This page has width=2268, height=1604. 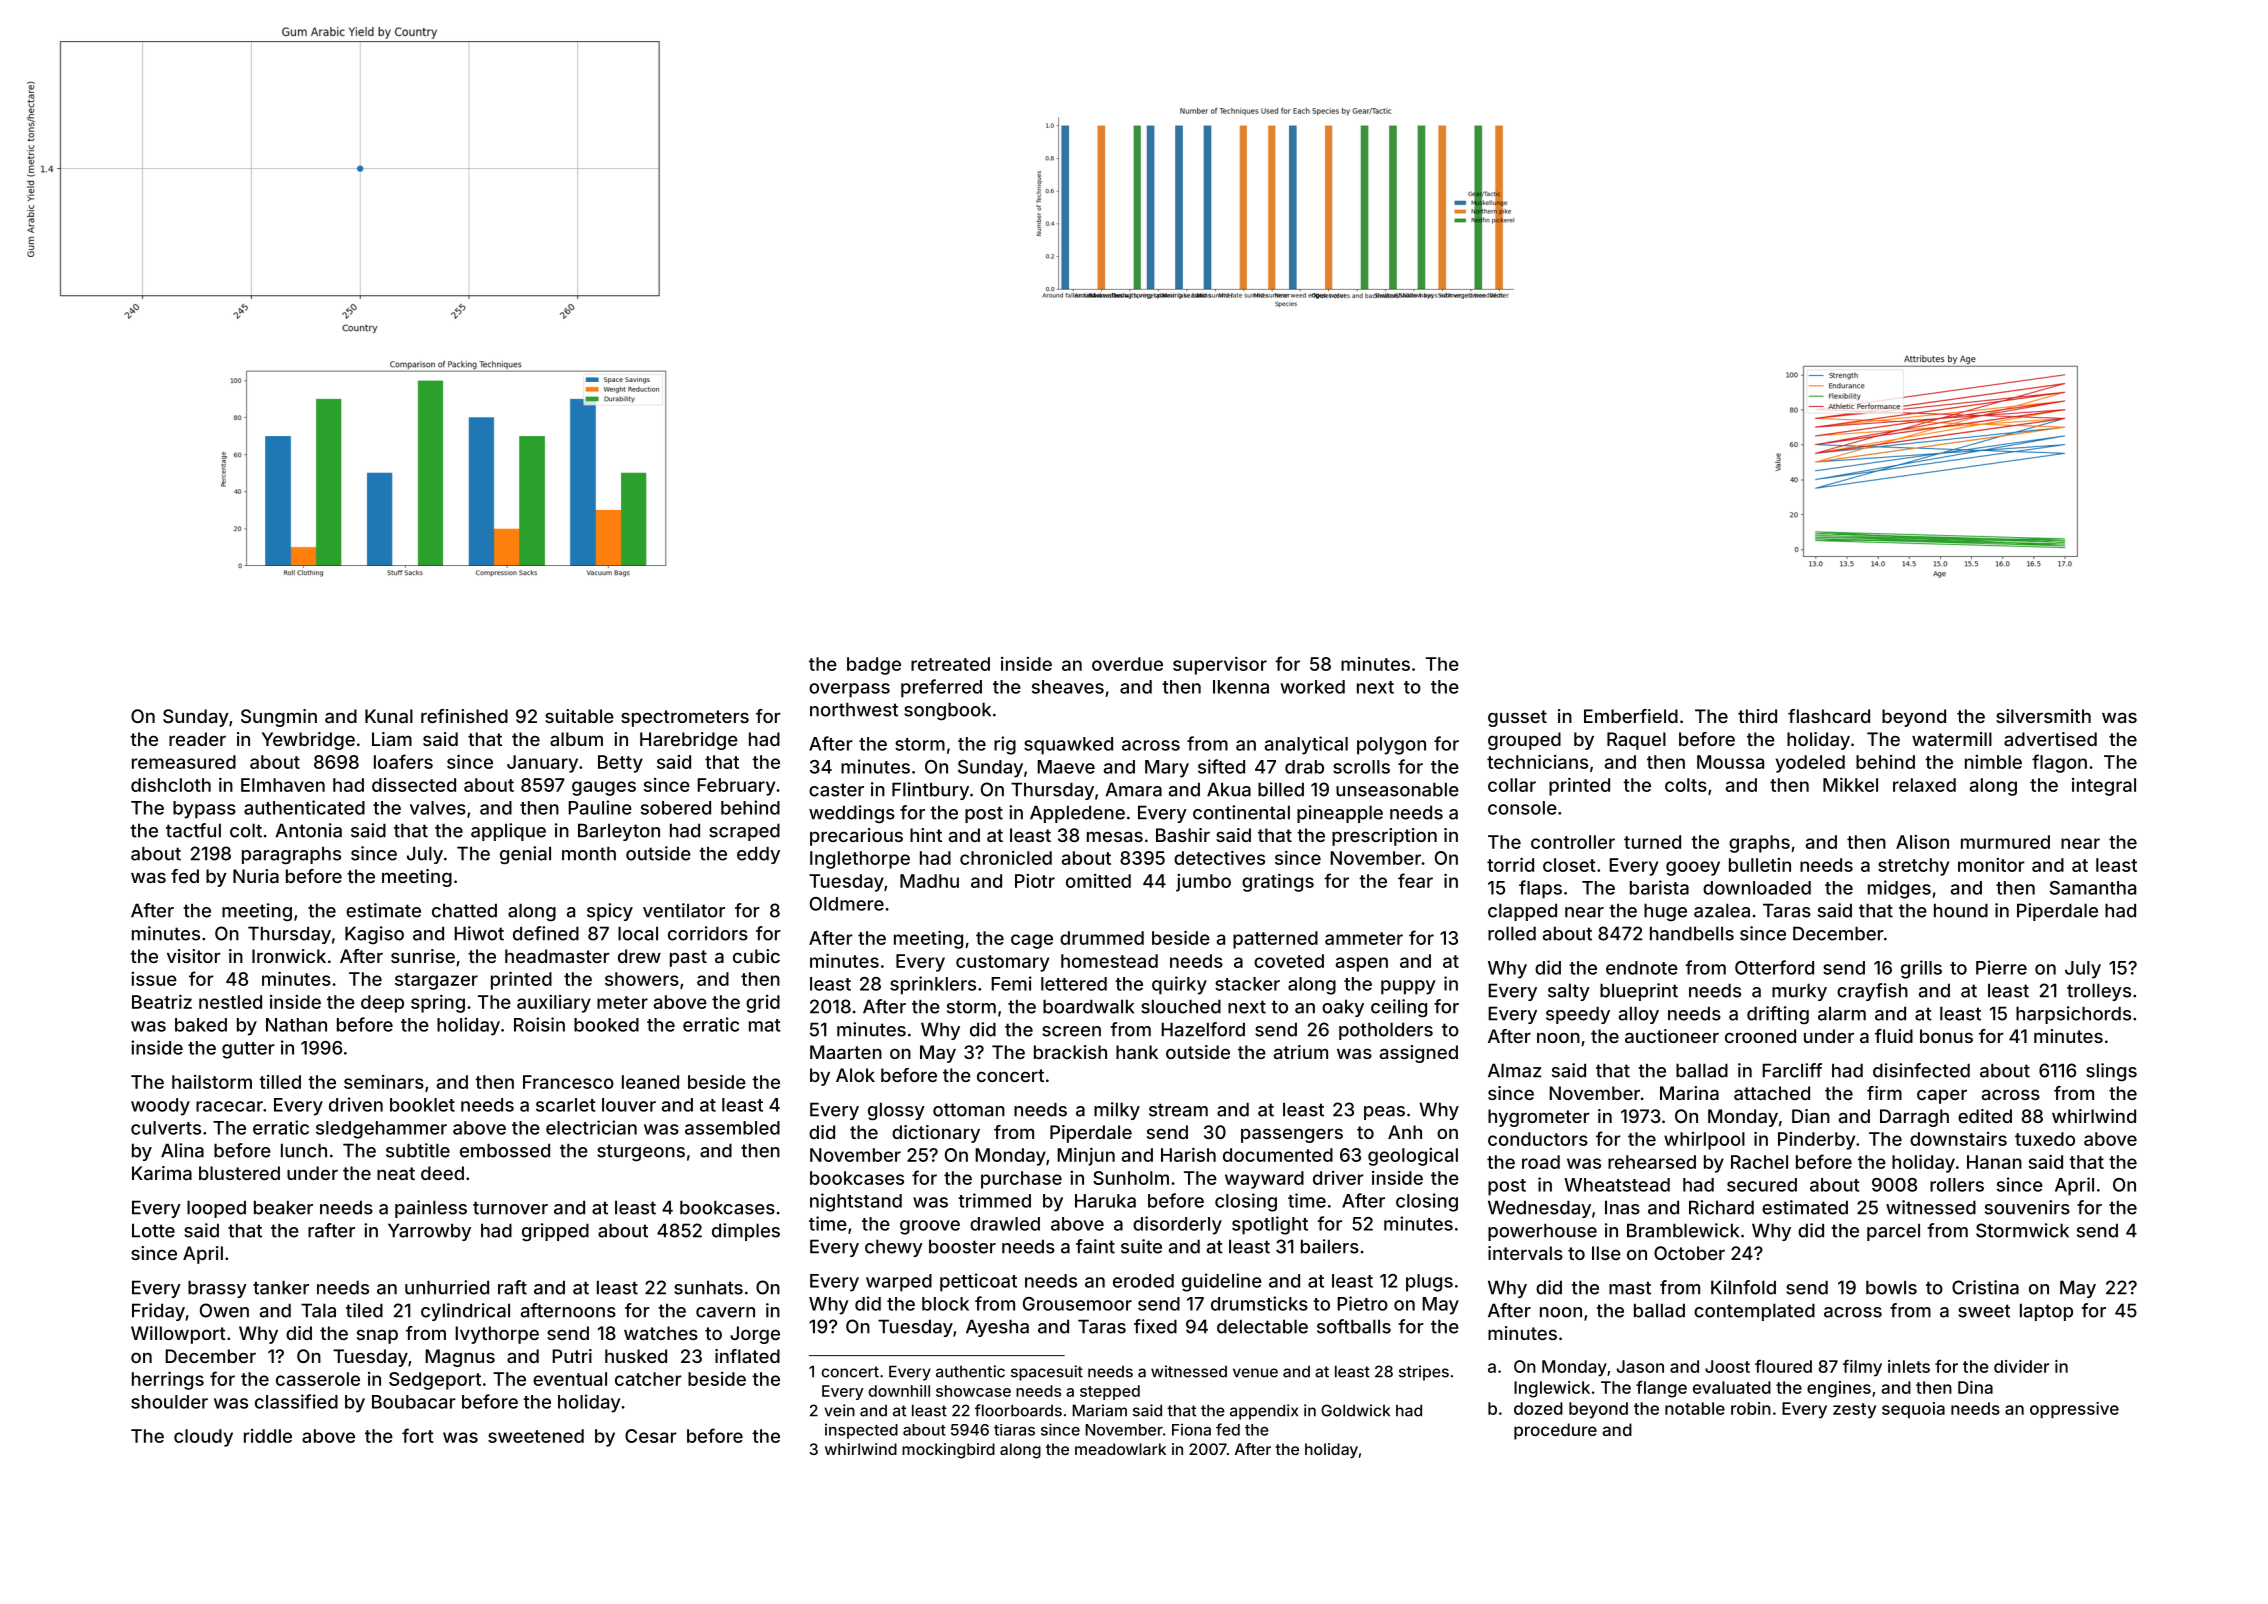 I want to click on passengers, so click(x=1292, y=1135).
